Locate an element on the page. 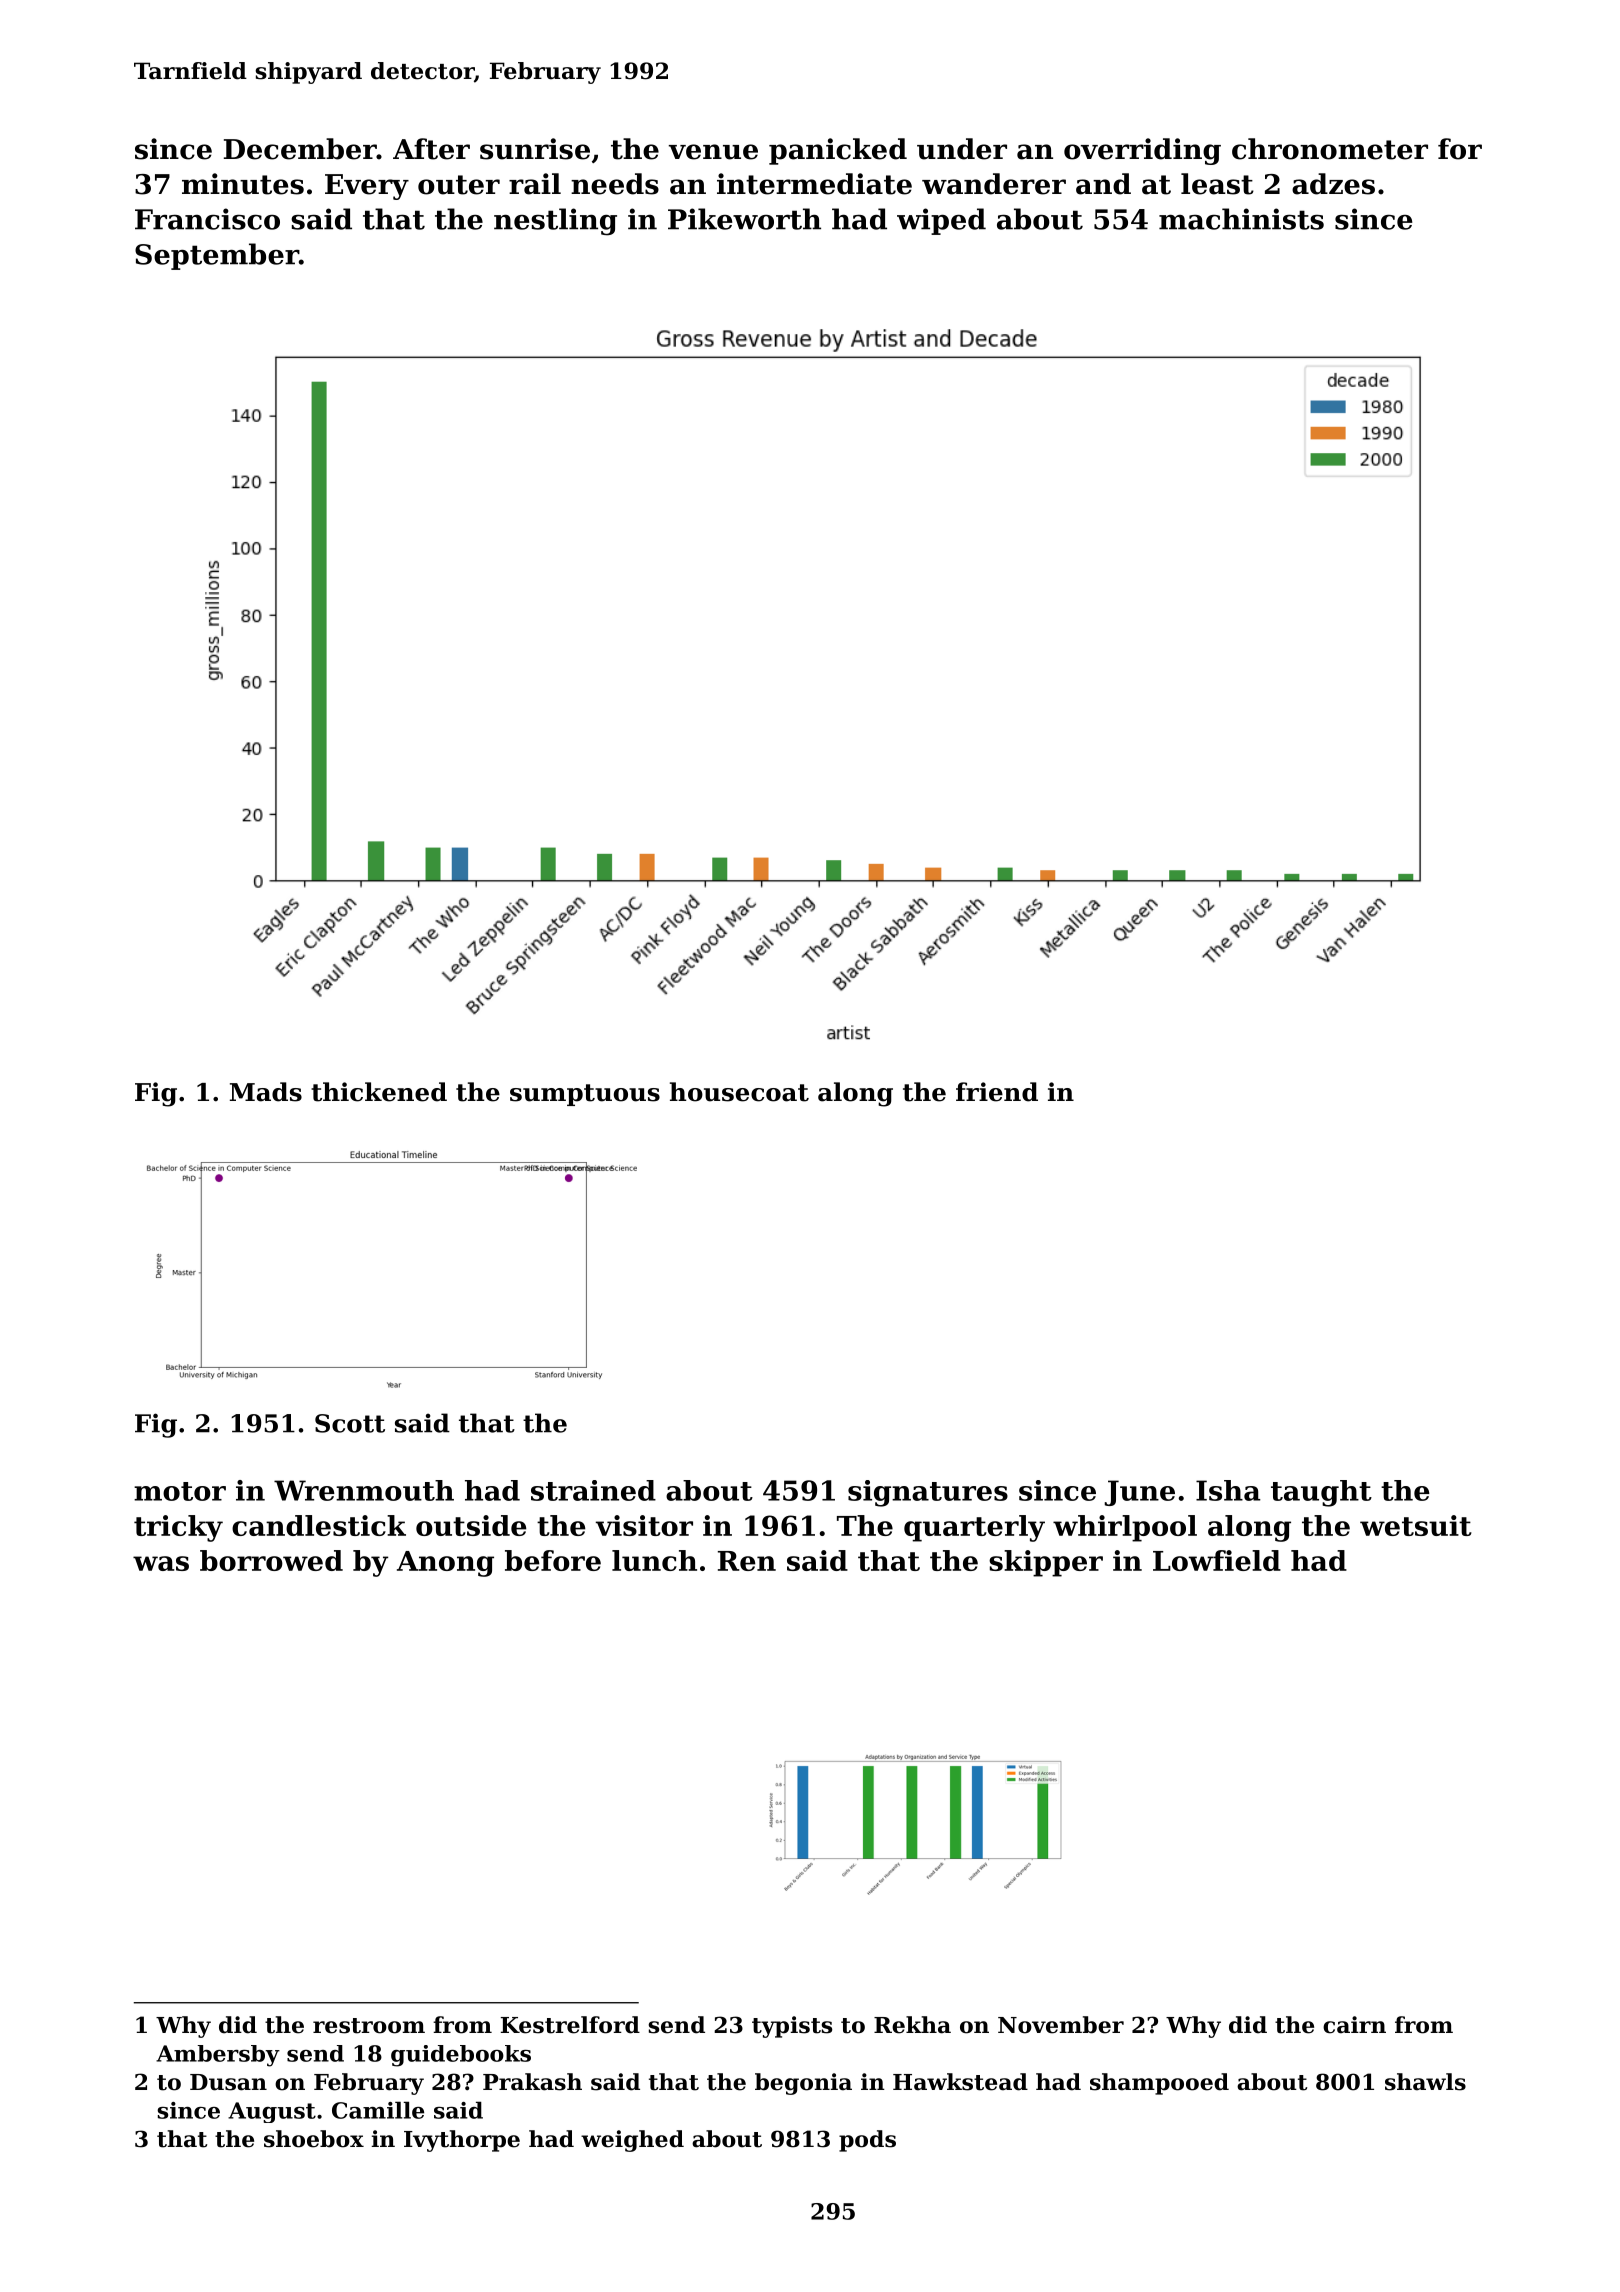 The image size is (1620, 2292). Pikeworth is located at coordinates (744, 219).
